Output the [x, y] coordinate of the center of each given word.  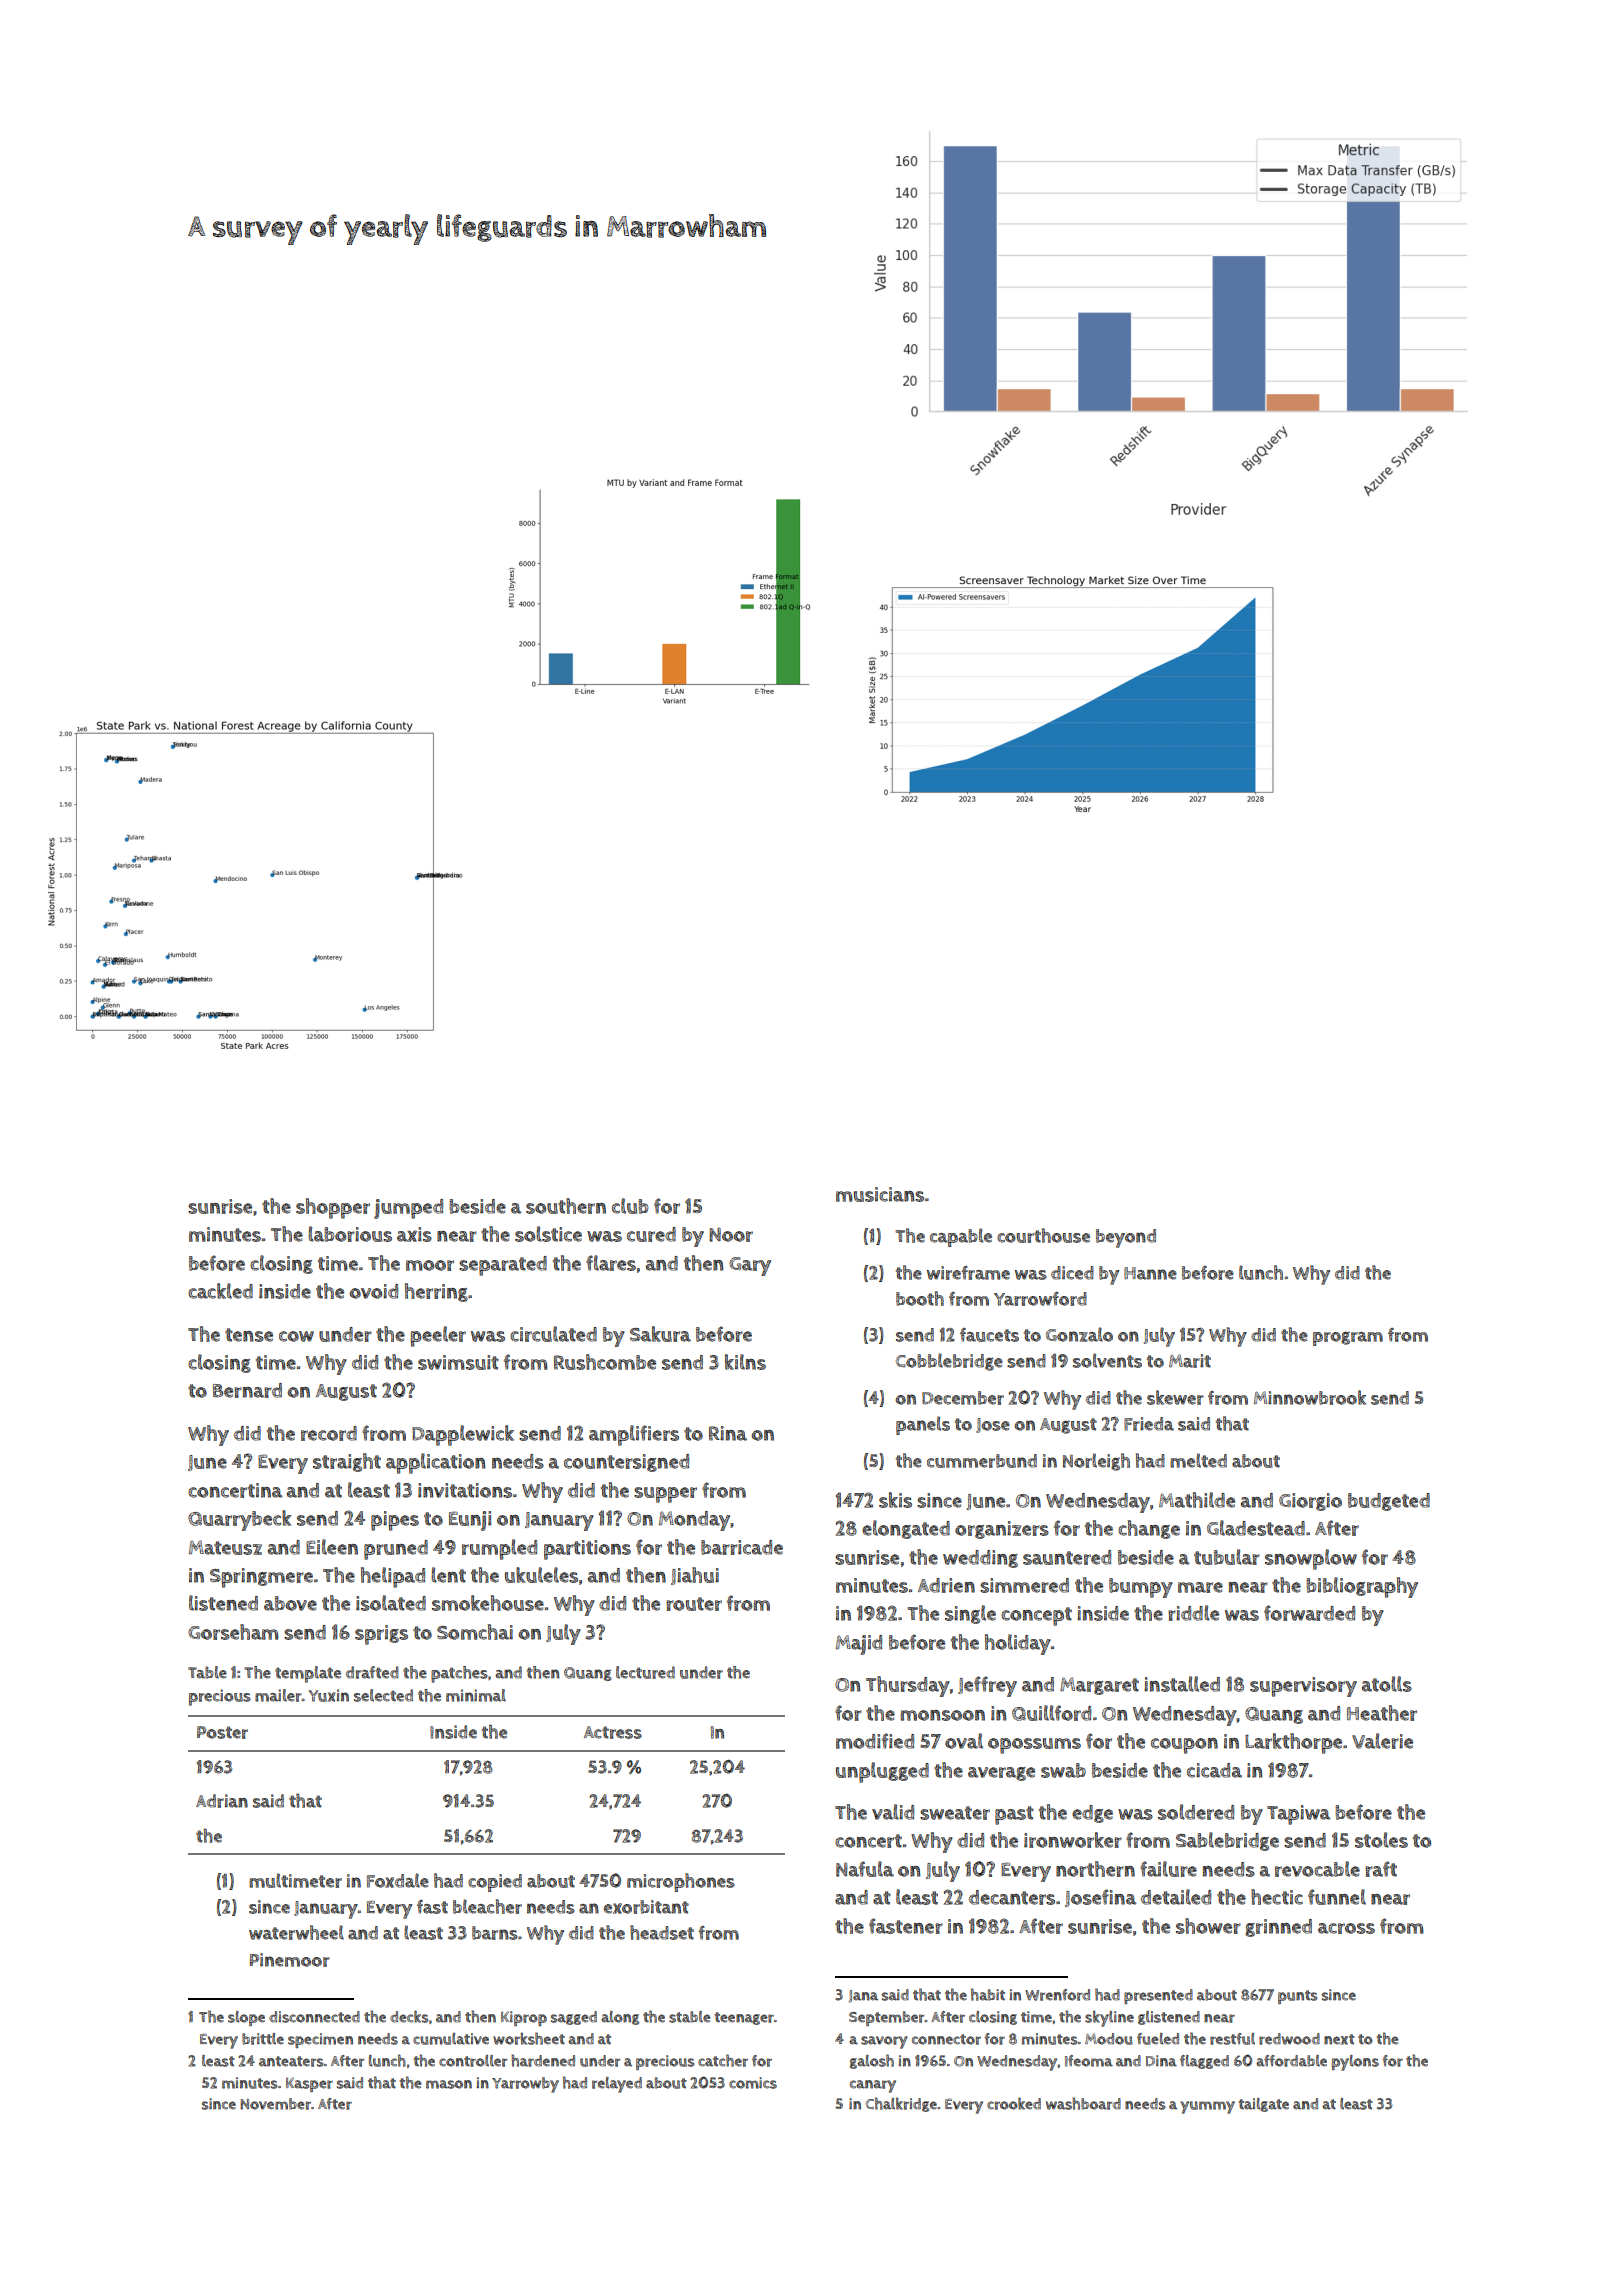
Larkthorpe [1293, 1743]
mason [449, 2084]
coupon [1184, 1746]
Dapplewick [463, 1435]
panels [923, 1425]
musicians [880, 1194]
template [308, 1674]
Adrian [222, 1801]
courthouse [1043, 1235]
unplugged [882, 1772]
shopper [333, 1208]
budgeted [1389, 1502]
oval [964, 1741]
